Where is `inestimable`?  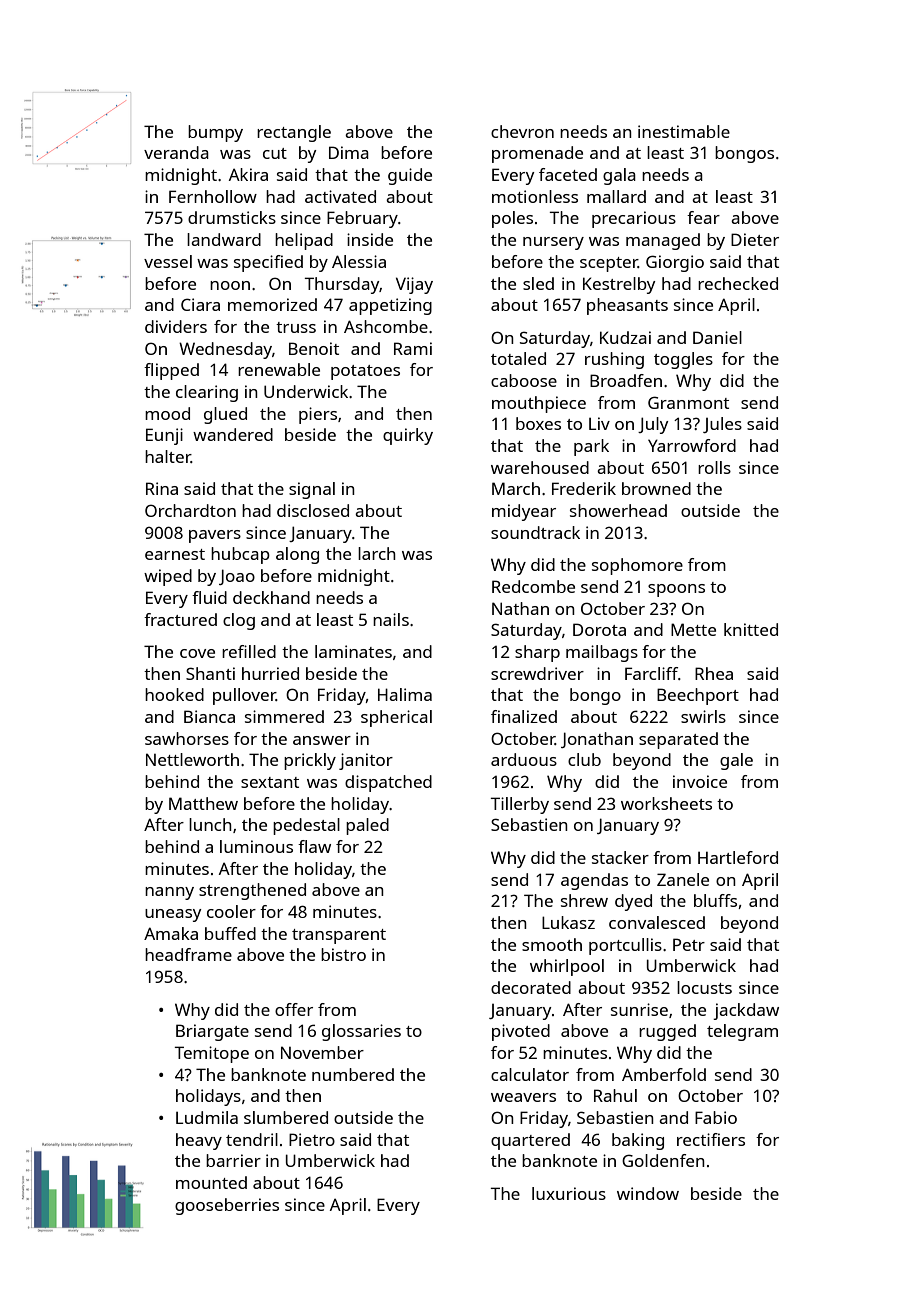
inestimable is located at coordinates (684, 131).
